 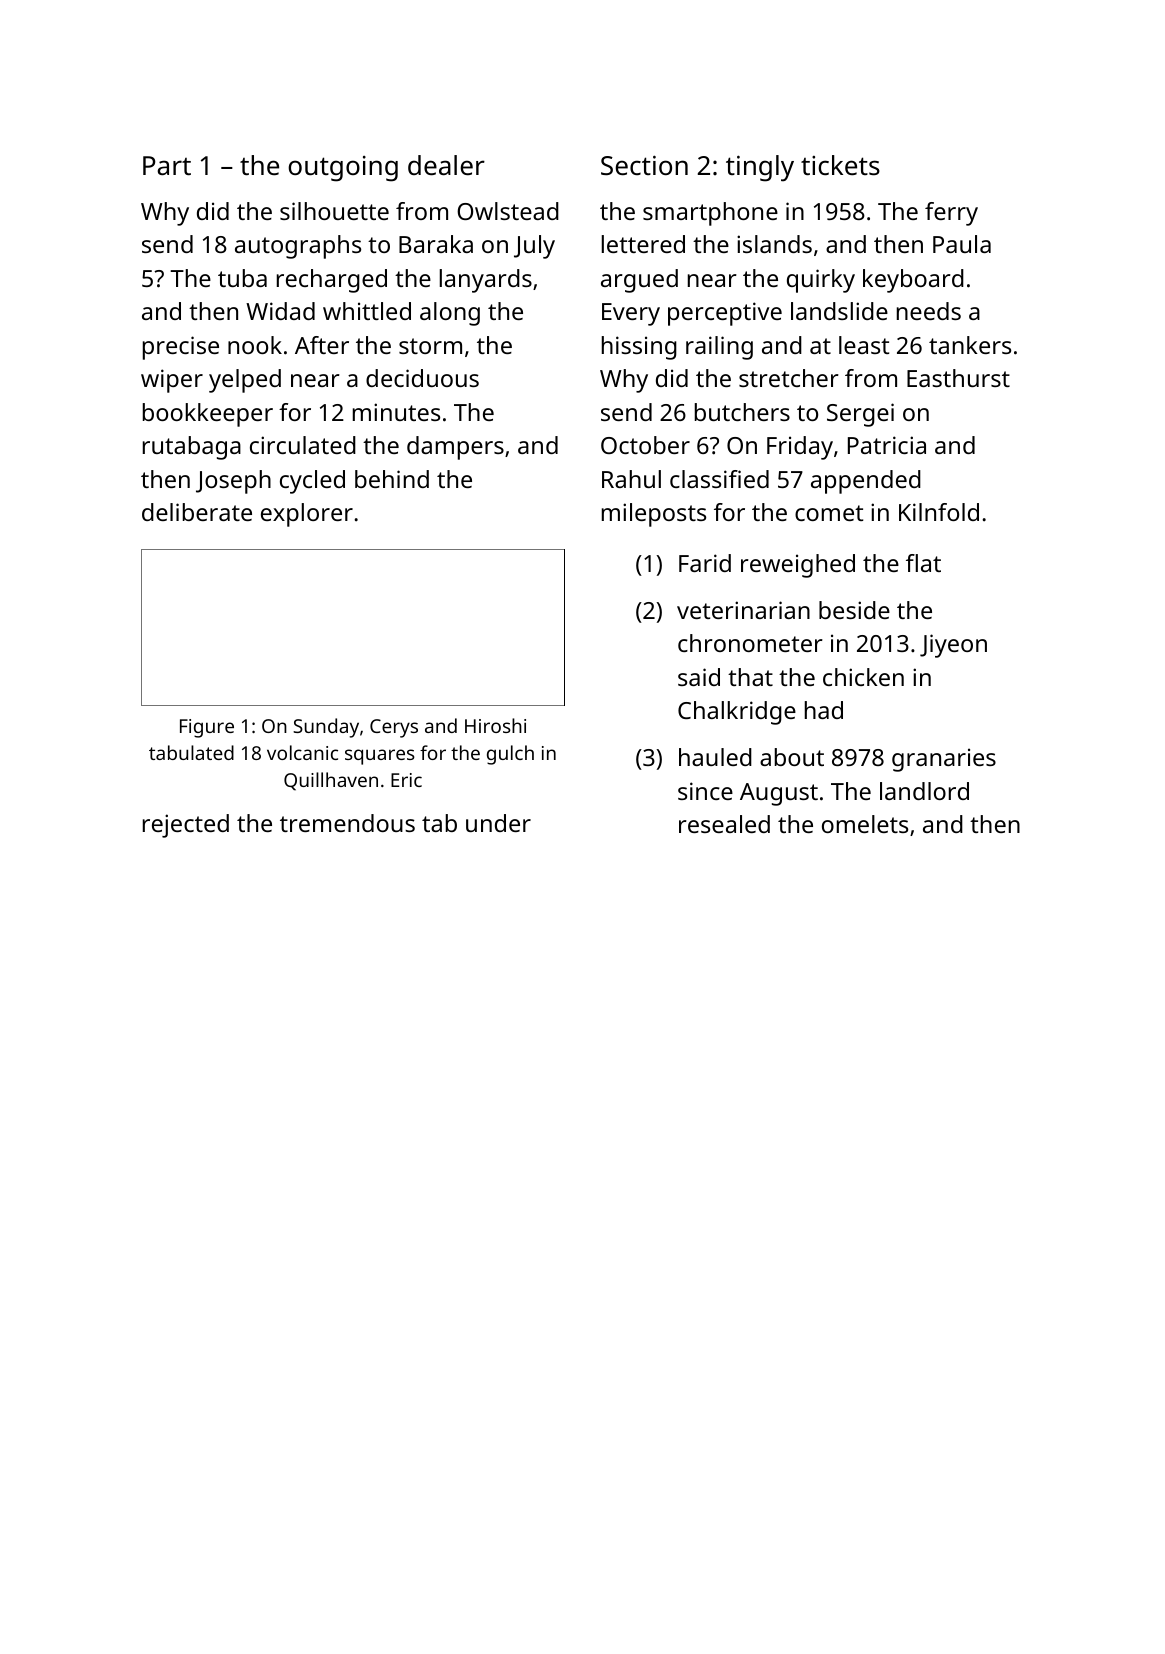 I want to click on hauled, so click(x=715, y=757).
